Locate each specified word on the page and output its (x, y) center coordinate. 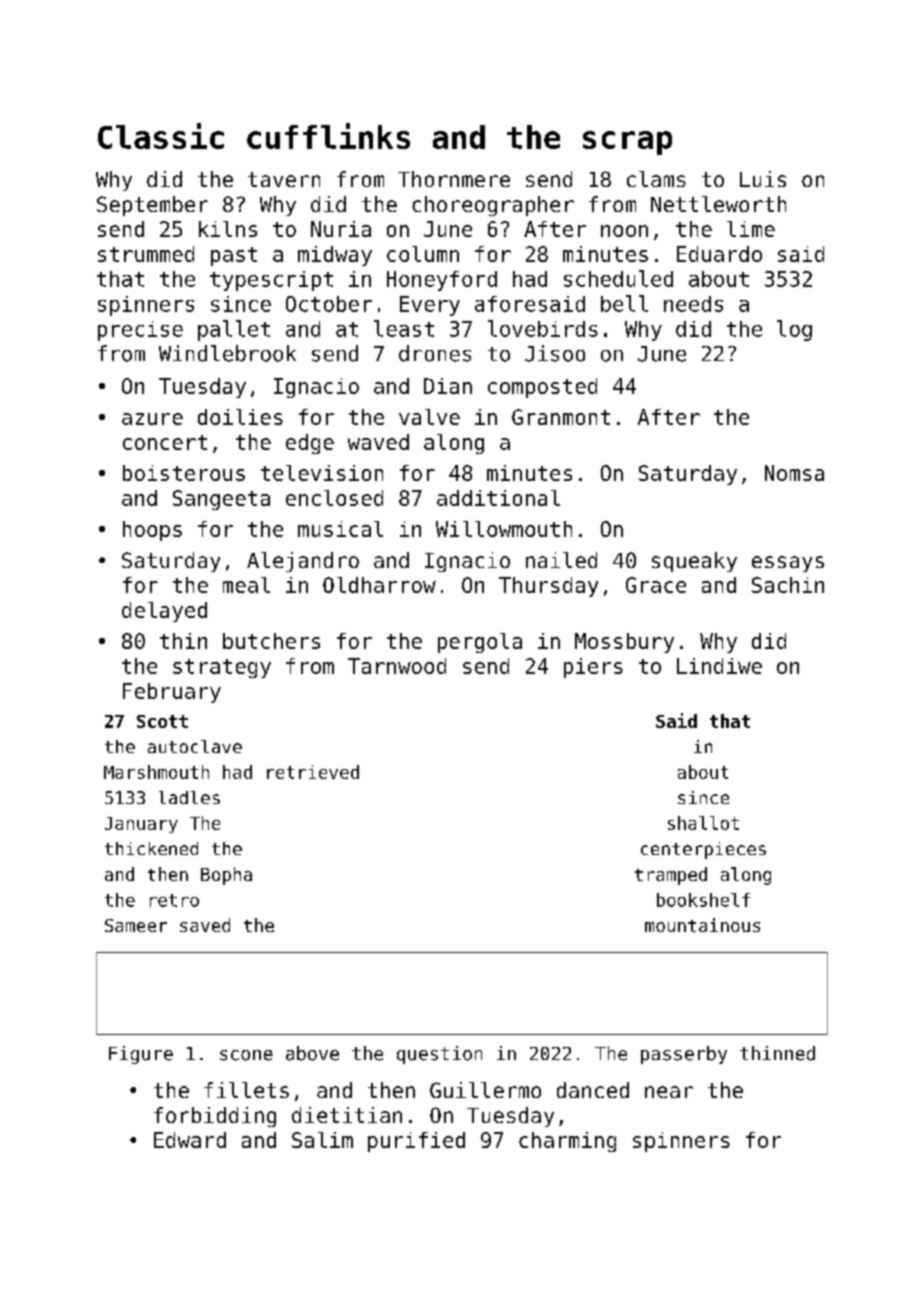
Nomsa (794, 473)
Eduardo (719, 254)
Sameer (136, 925)
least (404, 328)
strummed (146, 254)
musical (340, 529)
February (172, 693)
